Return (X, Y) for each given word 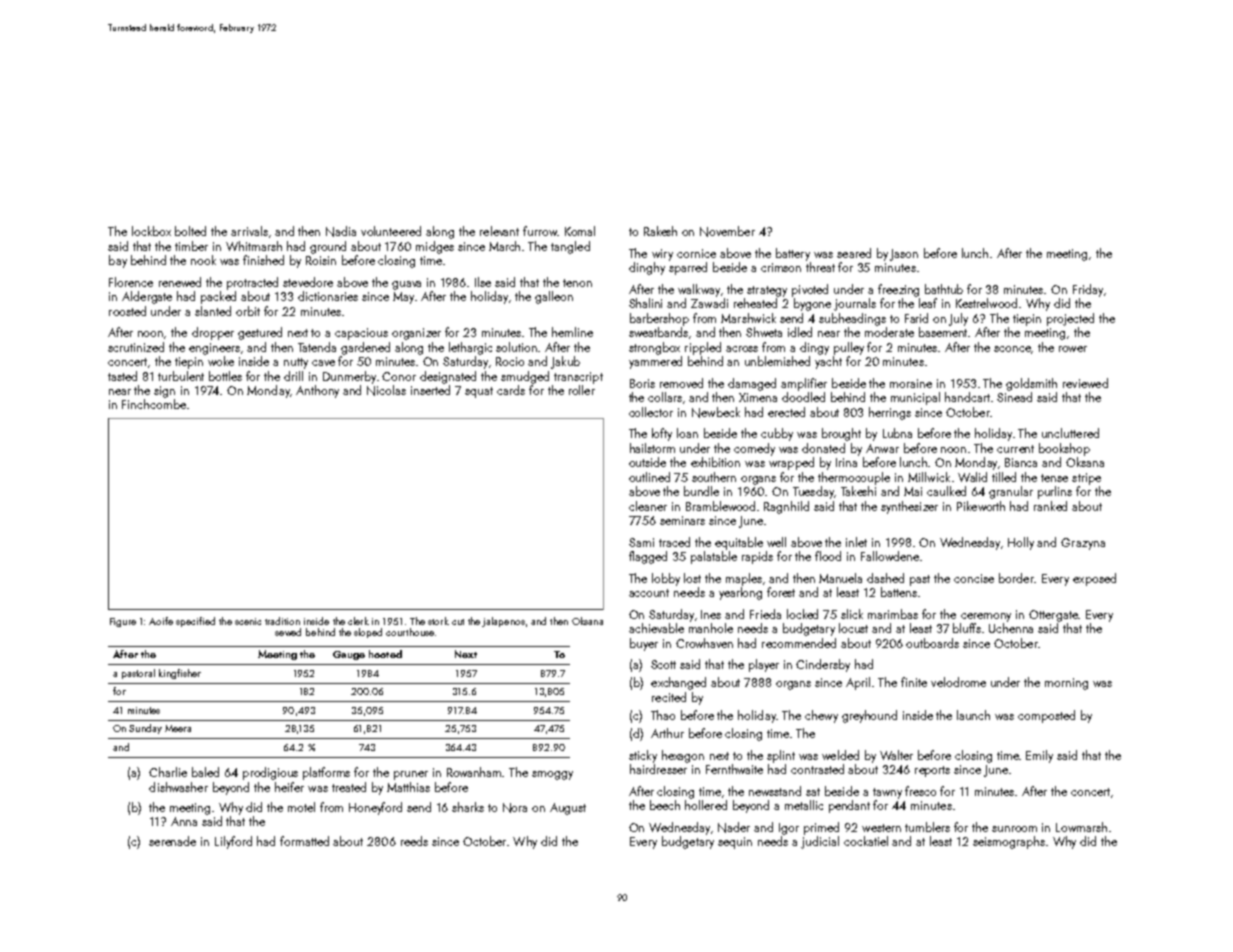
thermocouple (854, 478)
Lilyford (233, 842)
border (1016, 578)
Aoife (161, 621)
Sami (641, 542)
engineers (214, 349)
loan (687, 433)
